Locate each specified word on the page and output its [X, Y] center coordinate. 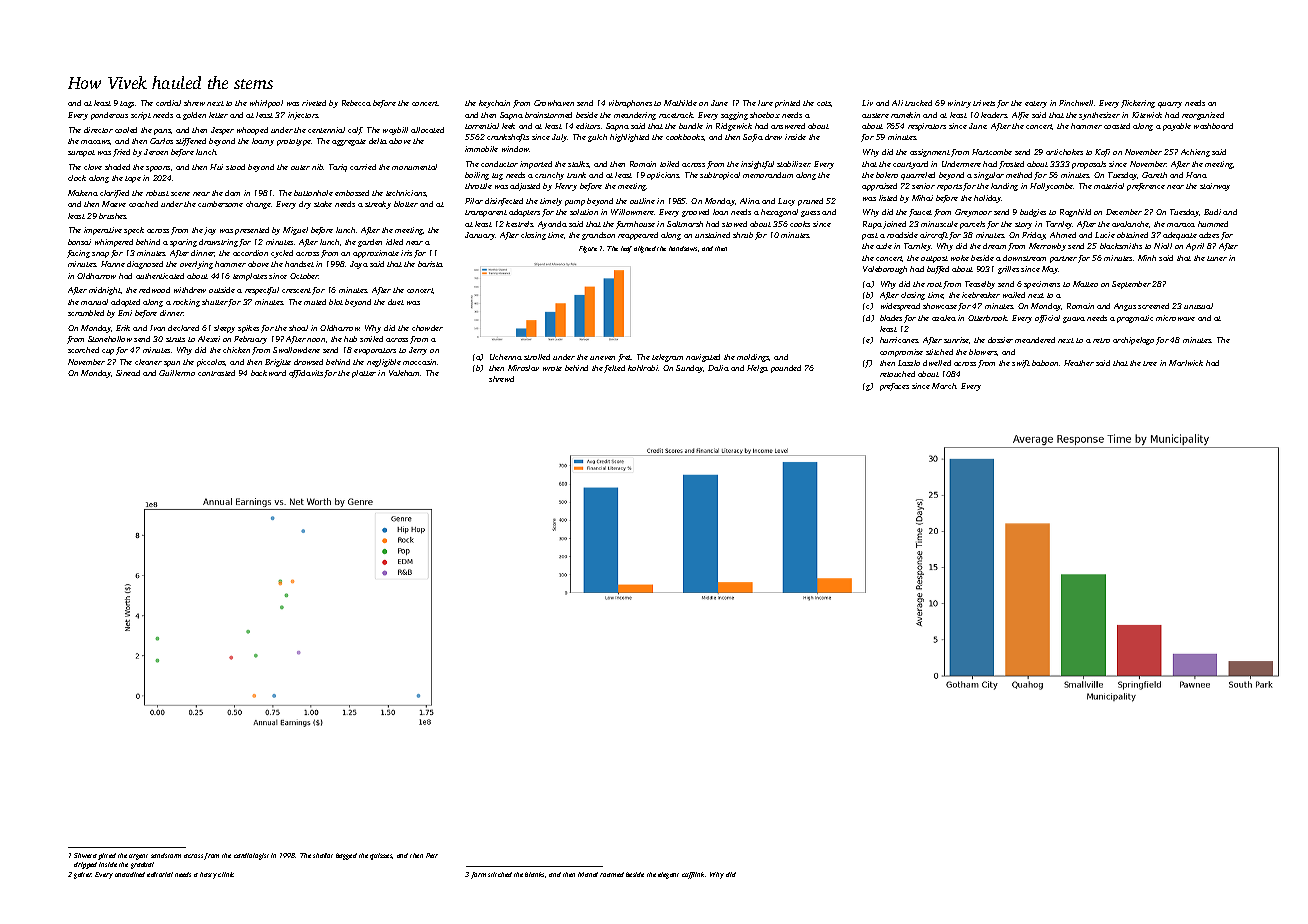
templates [250, 277]
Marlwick [1186, 363]
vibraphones [630, 104]
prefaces [894, 387]
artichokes [1064, 152]
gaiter [83, 875]
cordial [168, 103]
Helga [757, 369]
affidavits [306, 374]
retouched [897, 374]
